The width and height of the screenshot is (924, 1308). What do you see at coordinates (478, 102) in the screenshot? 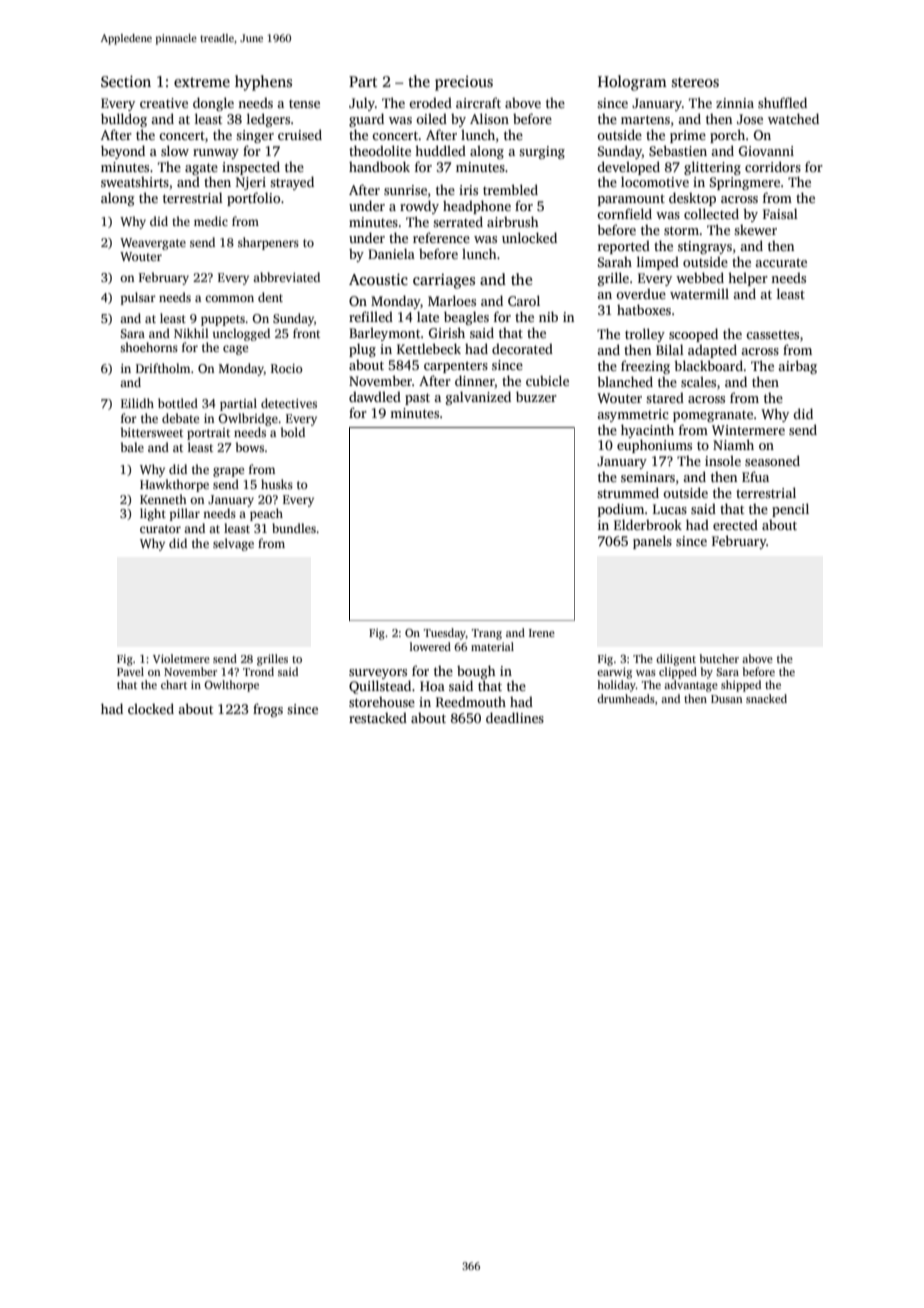
I see `aircraft` at bounding box center [478, 102].
